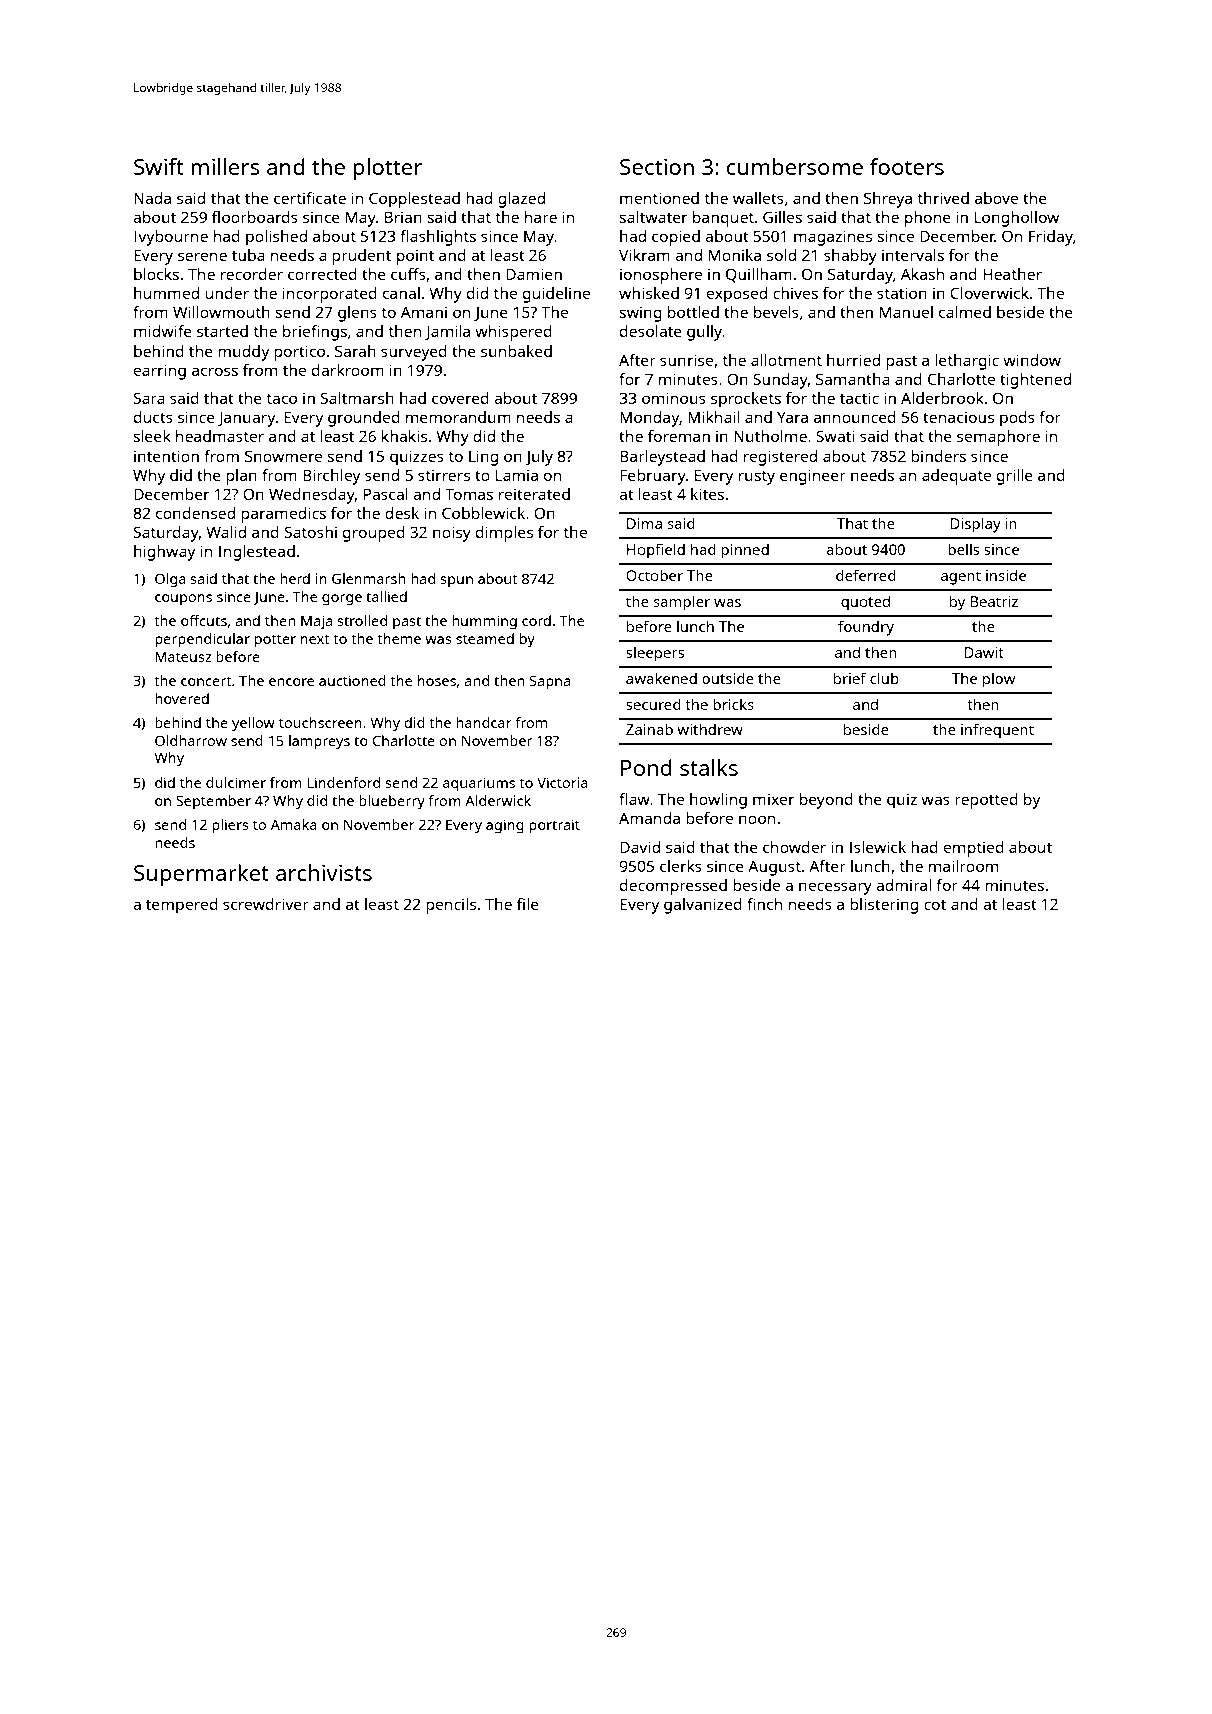 The height and width of the page is (1714, 1212). What do you see at coordinates (866, 628) in the page?
I see `foundry` at bounding box center [866, 628].
